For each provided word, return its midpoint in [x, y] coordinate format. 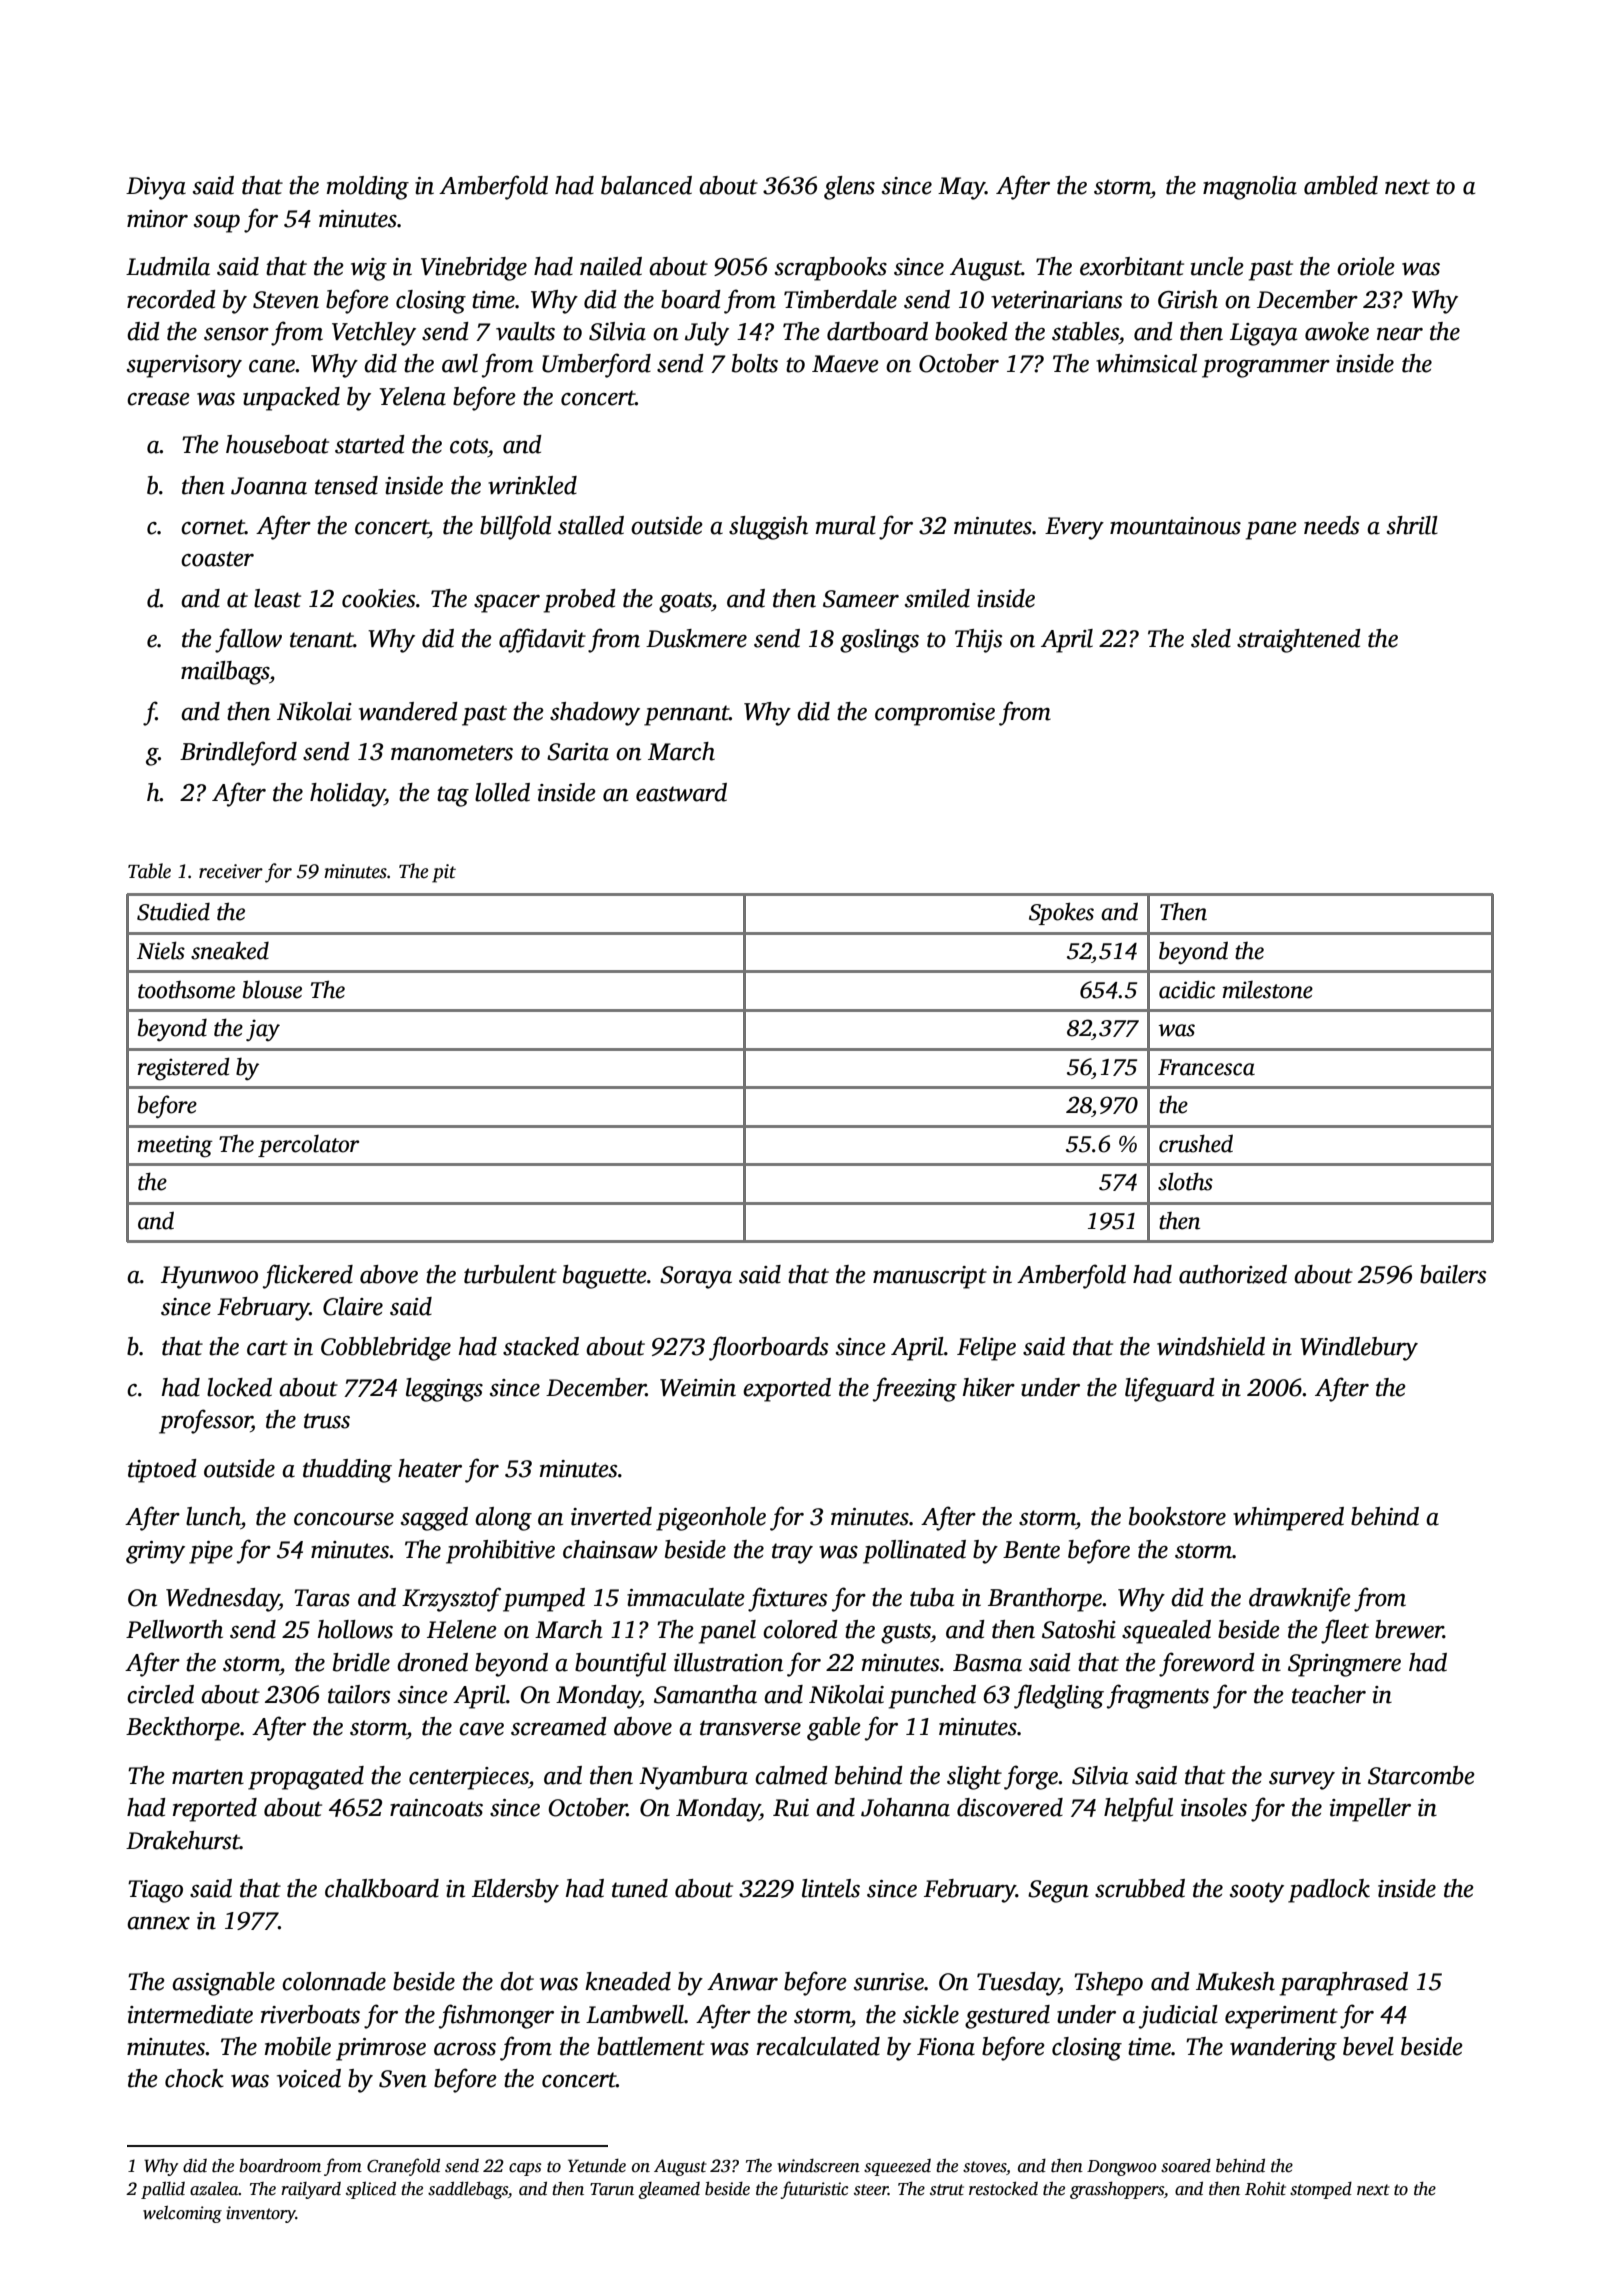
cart [267, 1348]
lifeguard [1170, 1389]
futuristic [814, 2190]
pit [444, 873]
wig [369, 269]
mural [846, 525]
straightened [1299, 641]
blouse [272, 989]
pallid [163, 2190]
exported [787, 1390]
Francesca [1206, 1067]
